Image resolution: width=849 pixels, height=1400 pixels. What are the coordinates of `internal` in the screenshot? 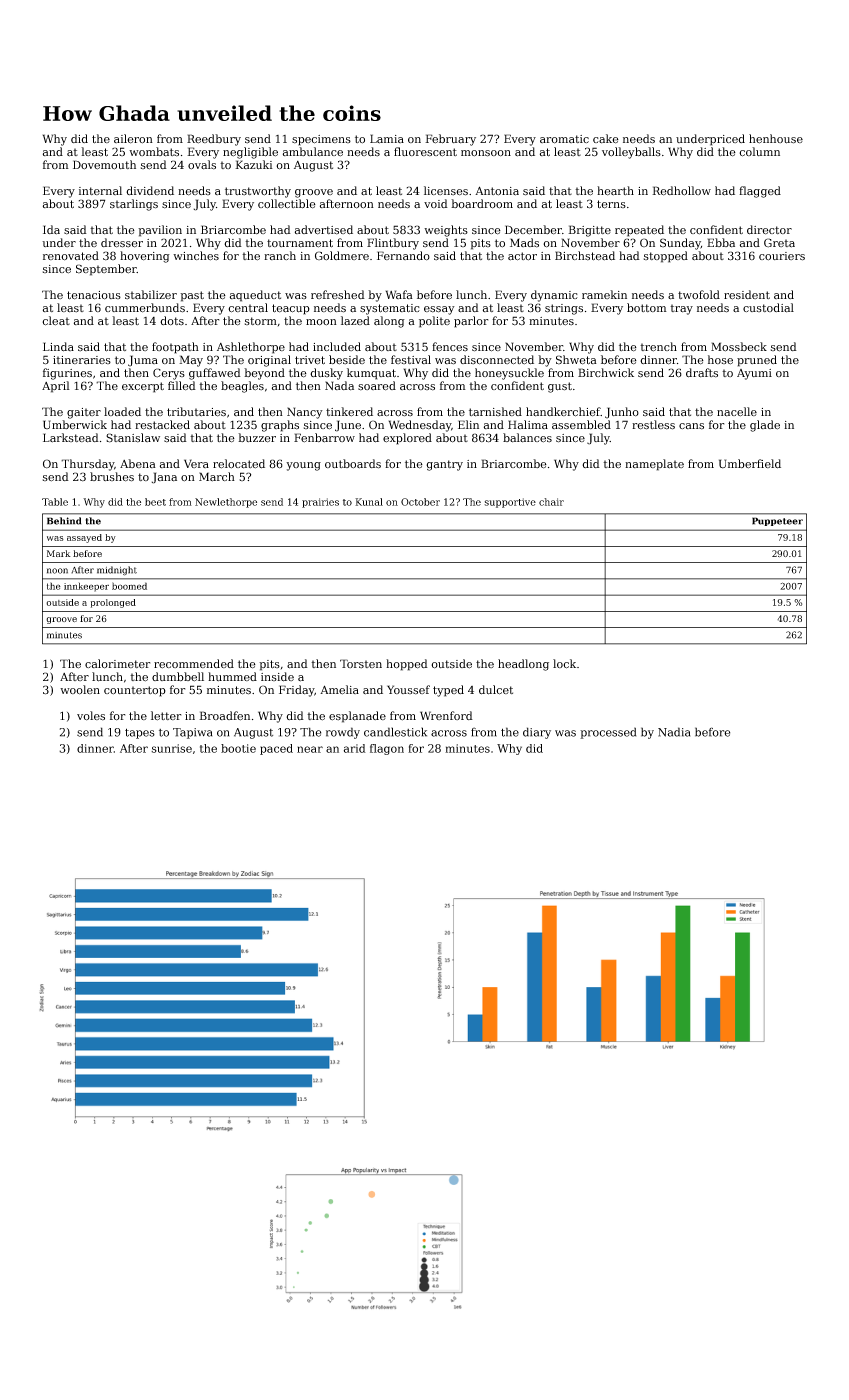 It's located at (100, 190).
